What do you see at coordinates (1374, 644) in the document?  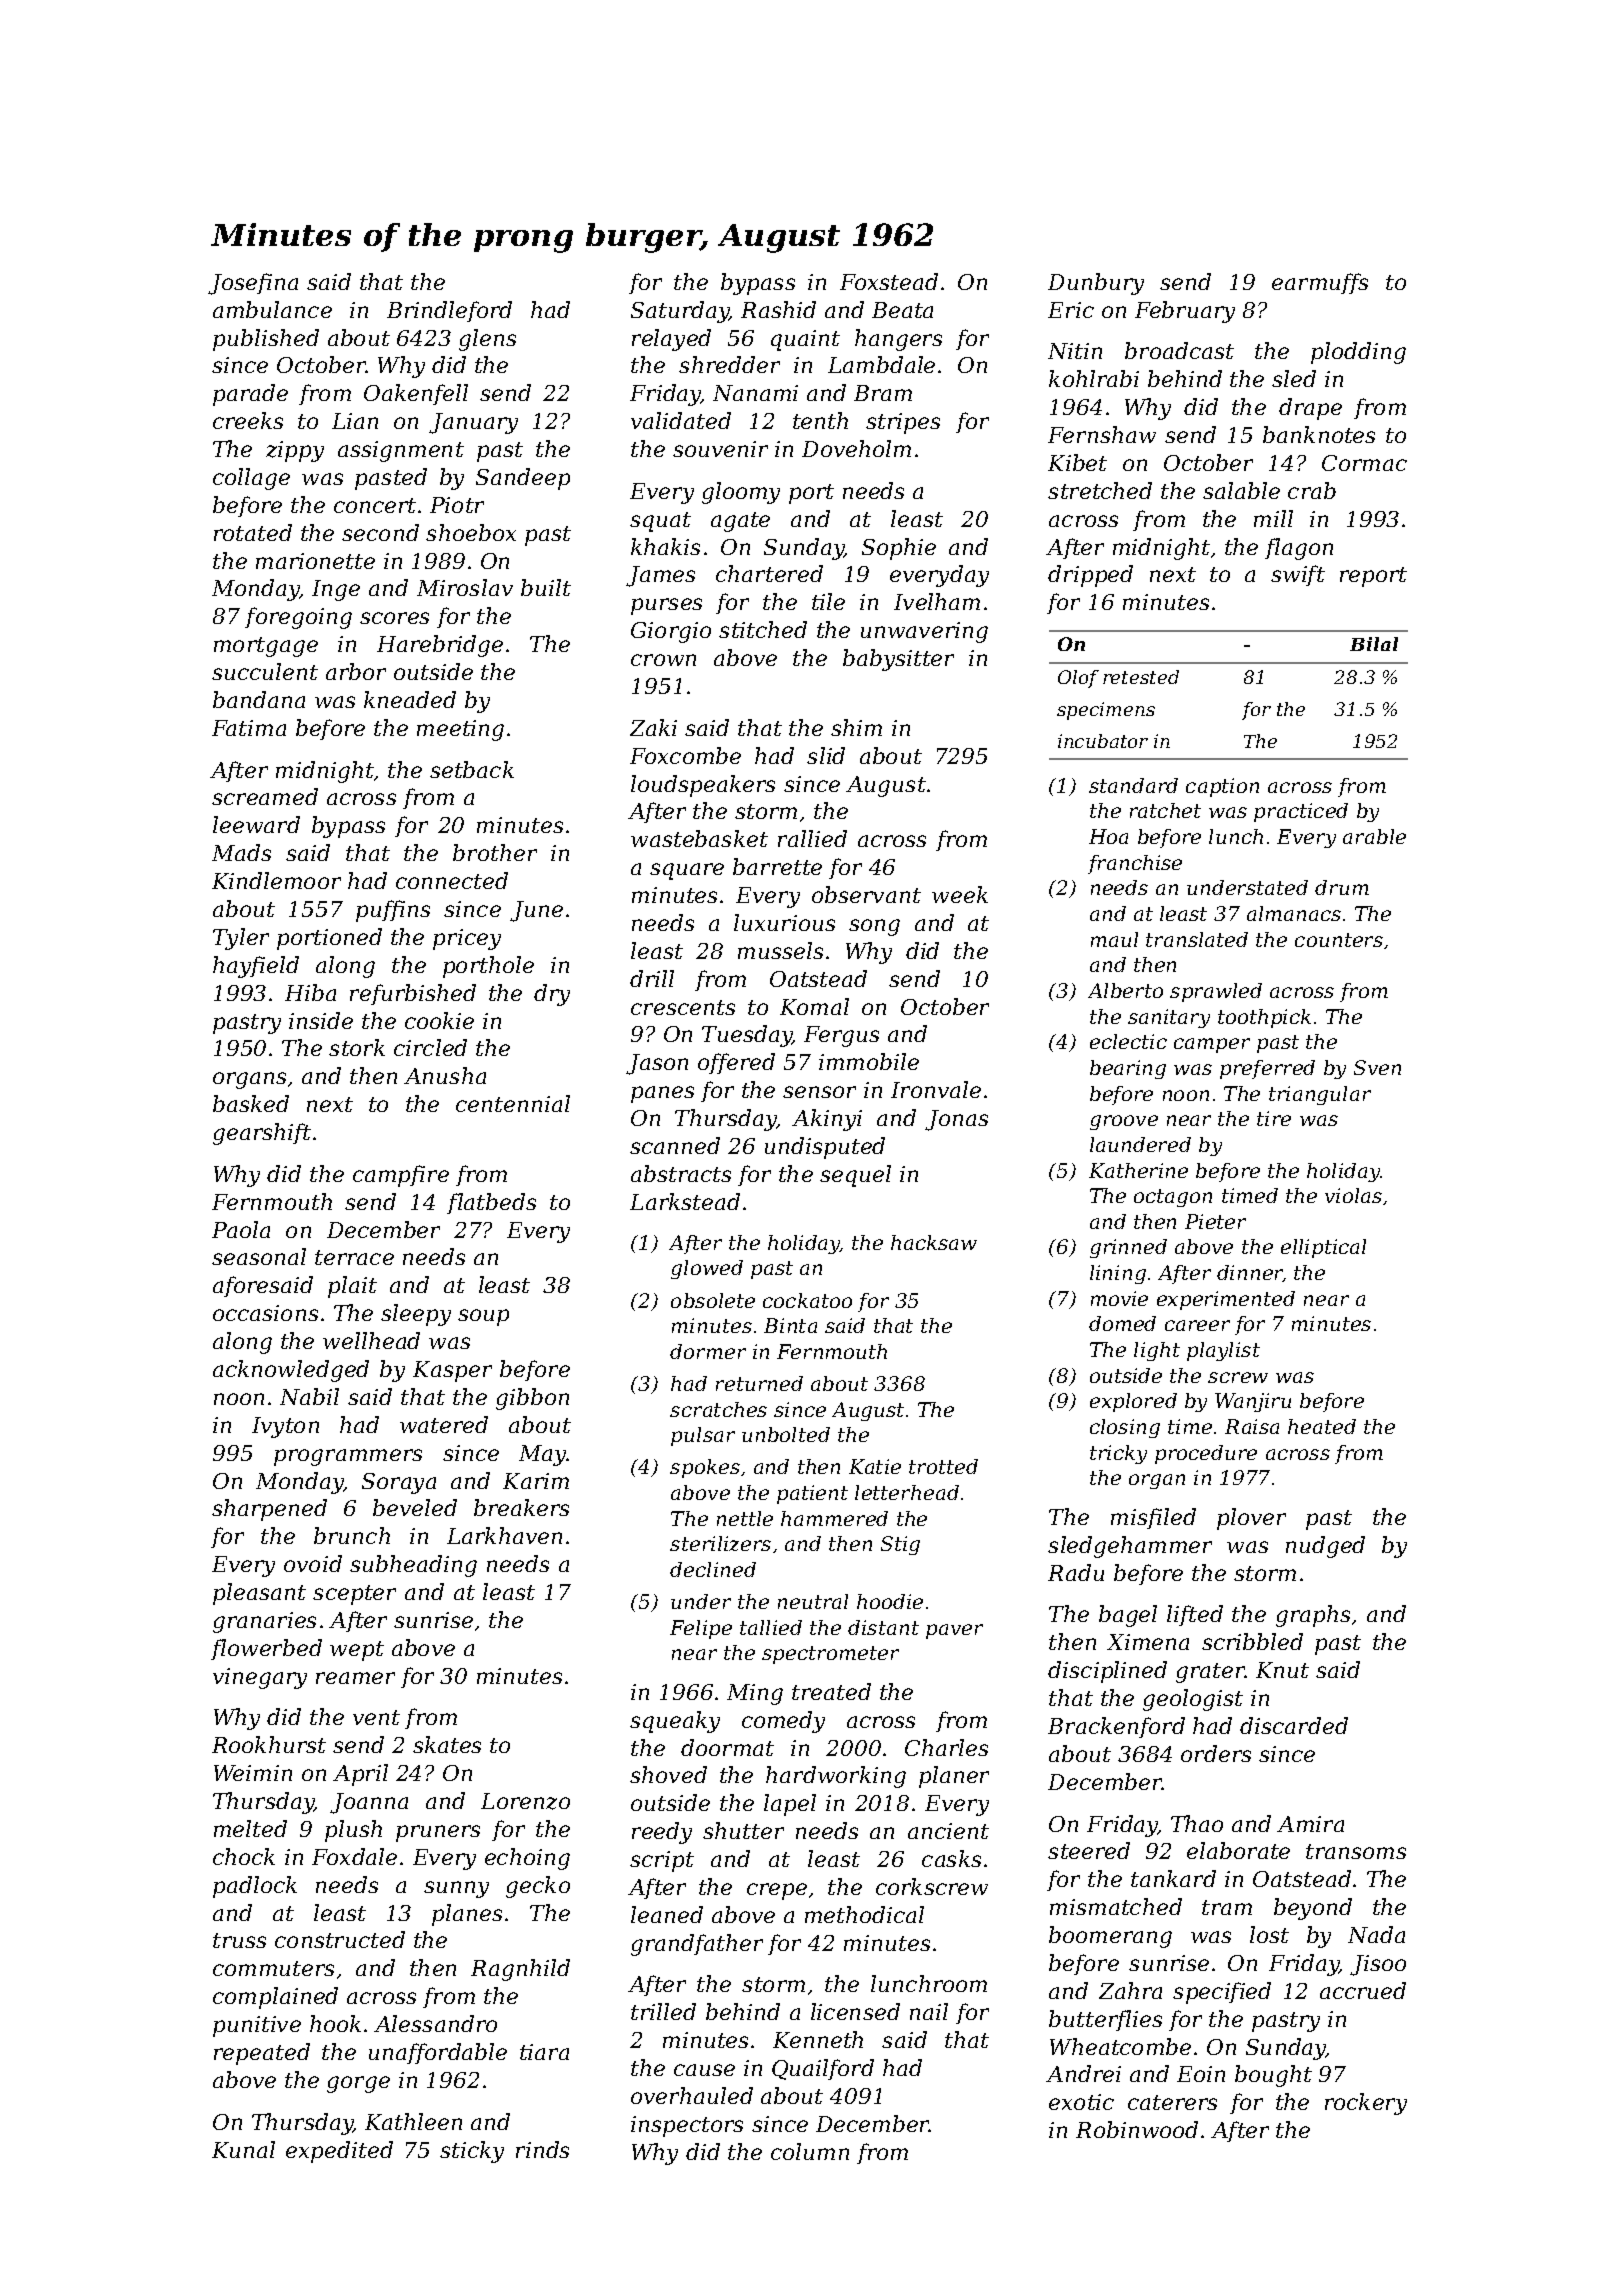 I see `Bilal` at bounding box center [1374, 644].
